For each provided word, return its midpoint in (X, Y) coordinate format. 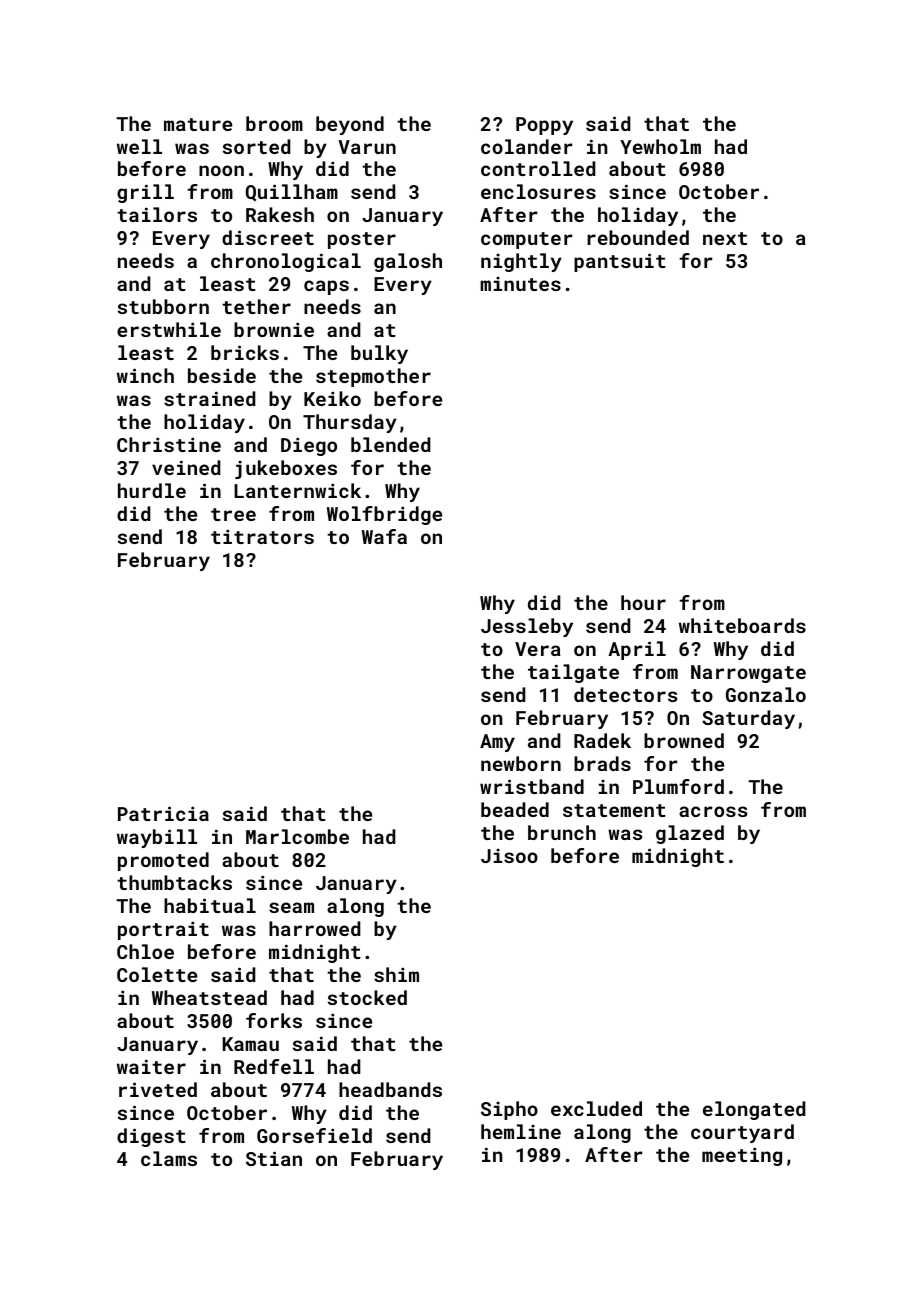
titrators (262, 536)
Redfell (274, 1066)
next (725, 238)
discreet (268, 237)
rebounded (638, 237)
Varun (367, 147)
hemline (521, 1131)
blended (390, 444)
